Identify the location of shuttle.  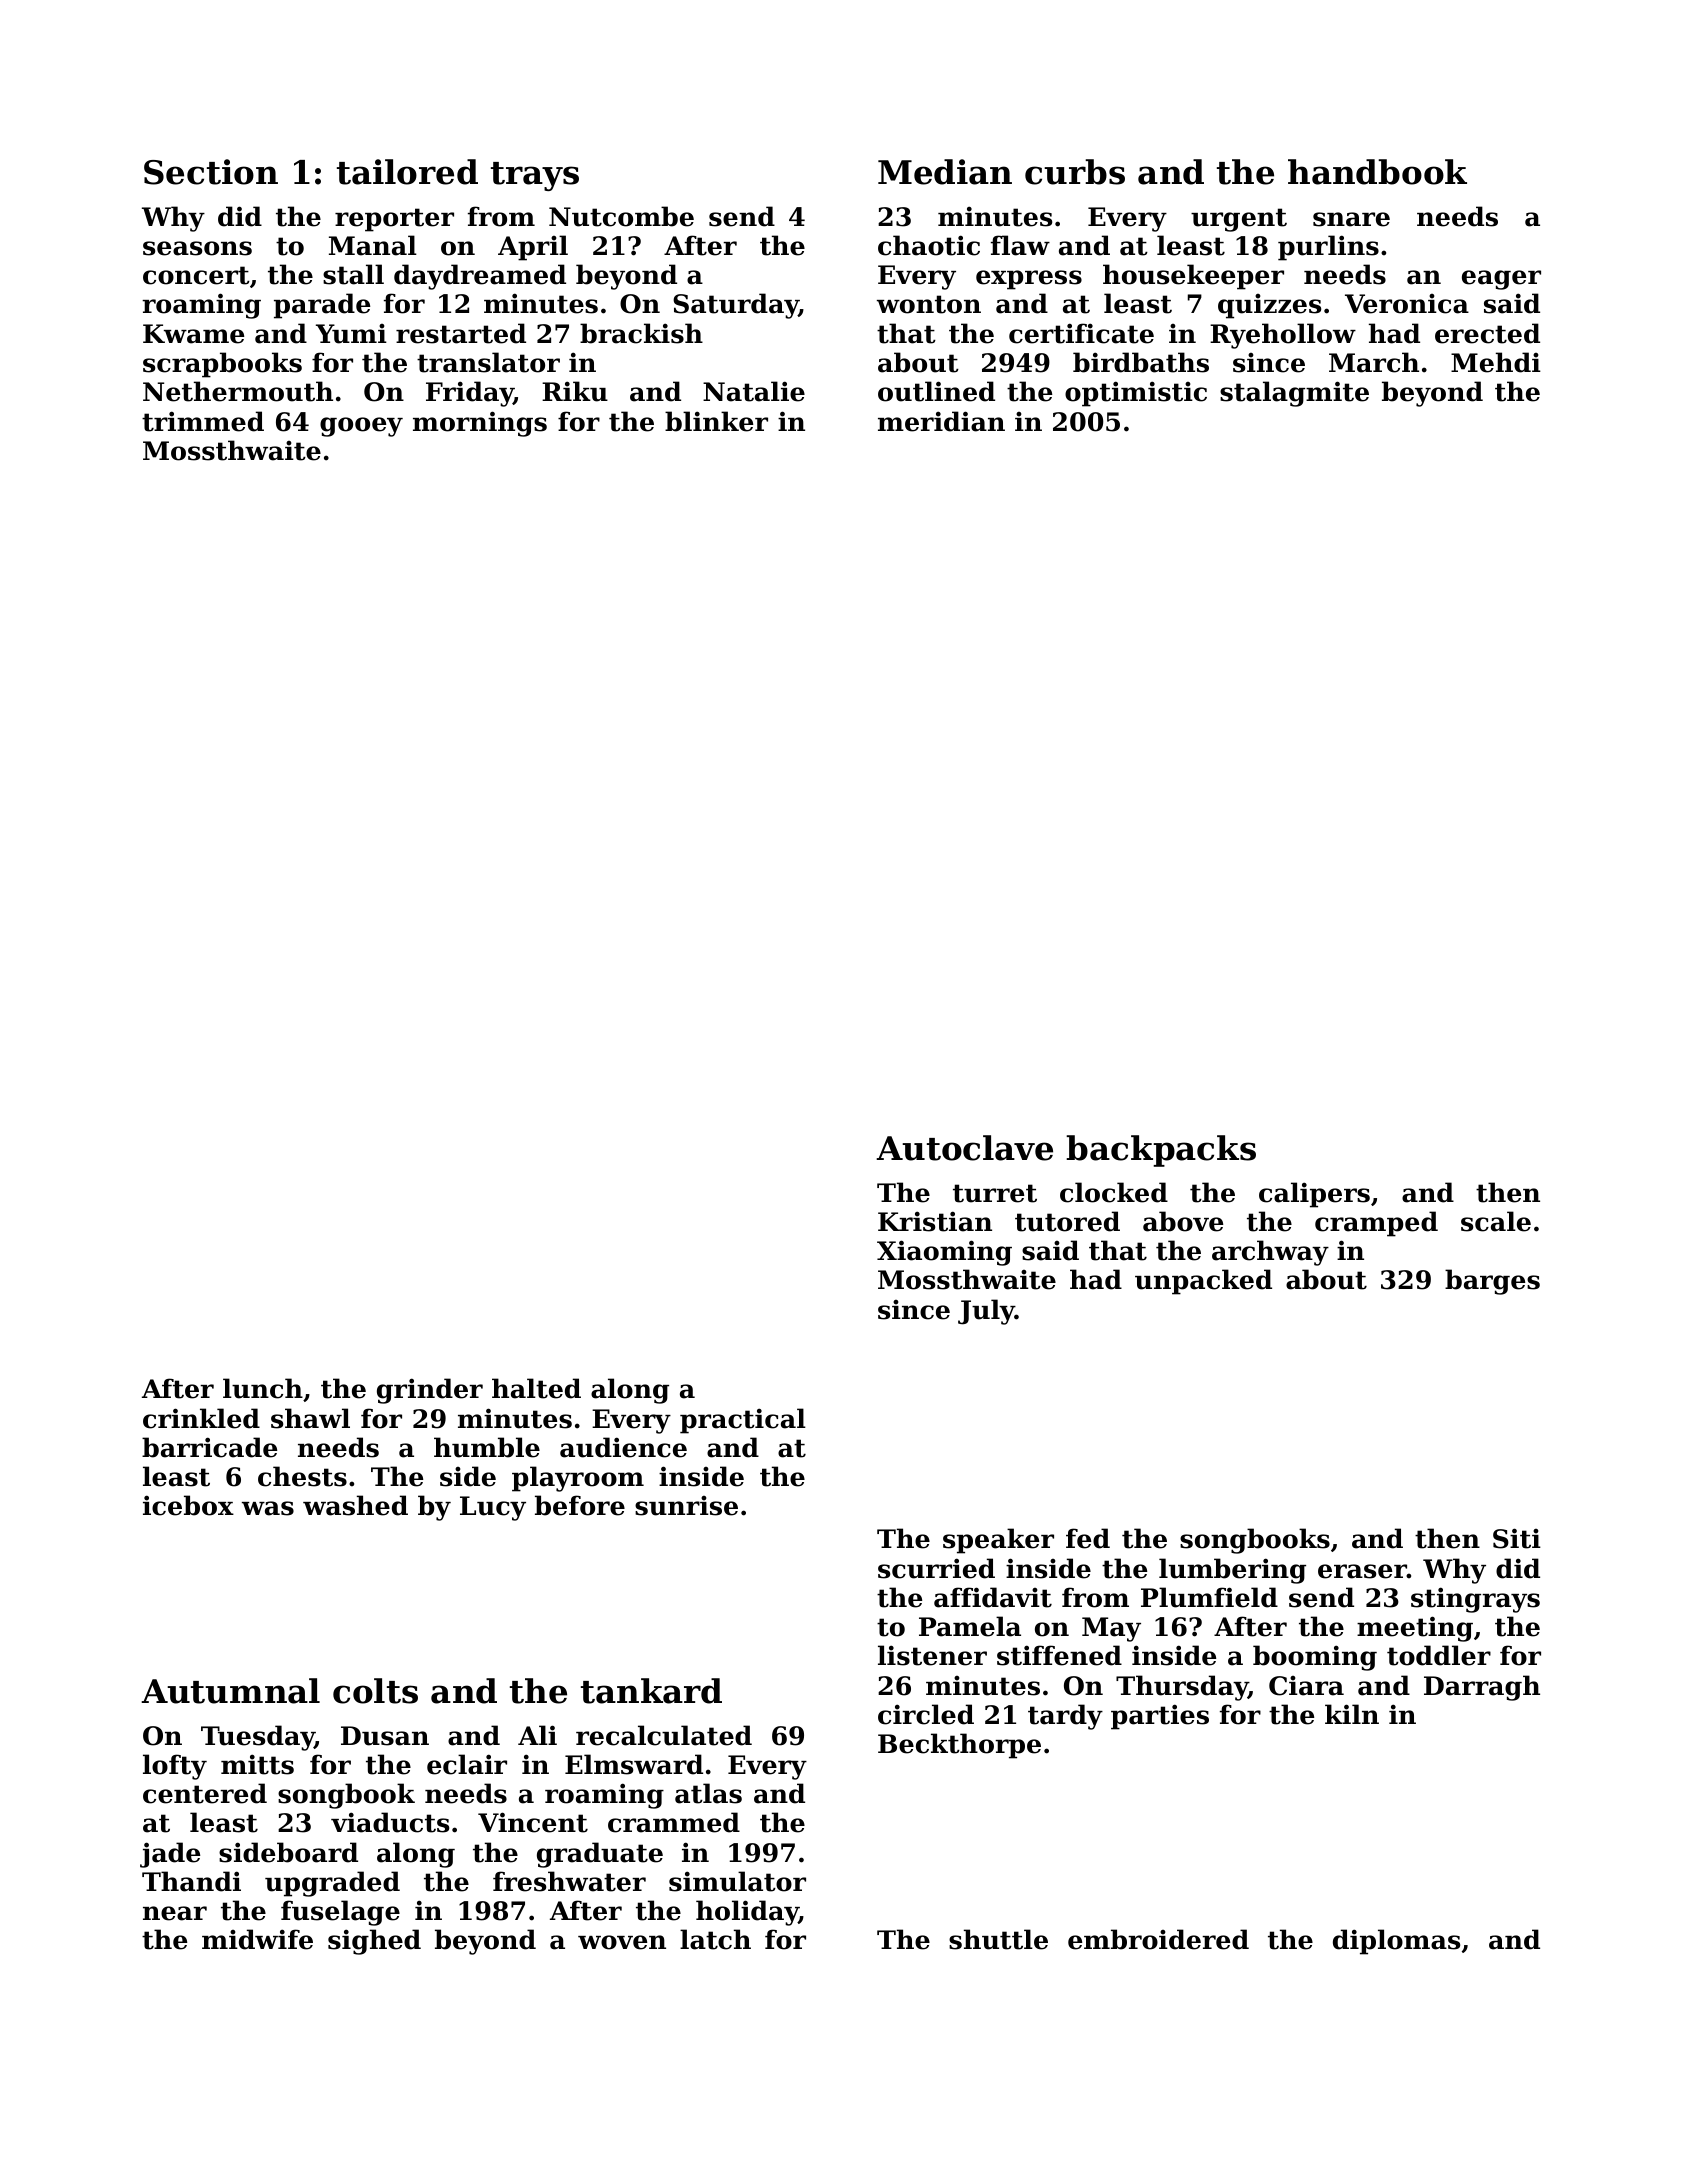
(998, 1939).
